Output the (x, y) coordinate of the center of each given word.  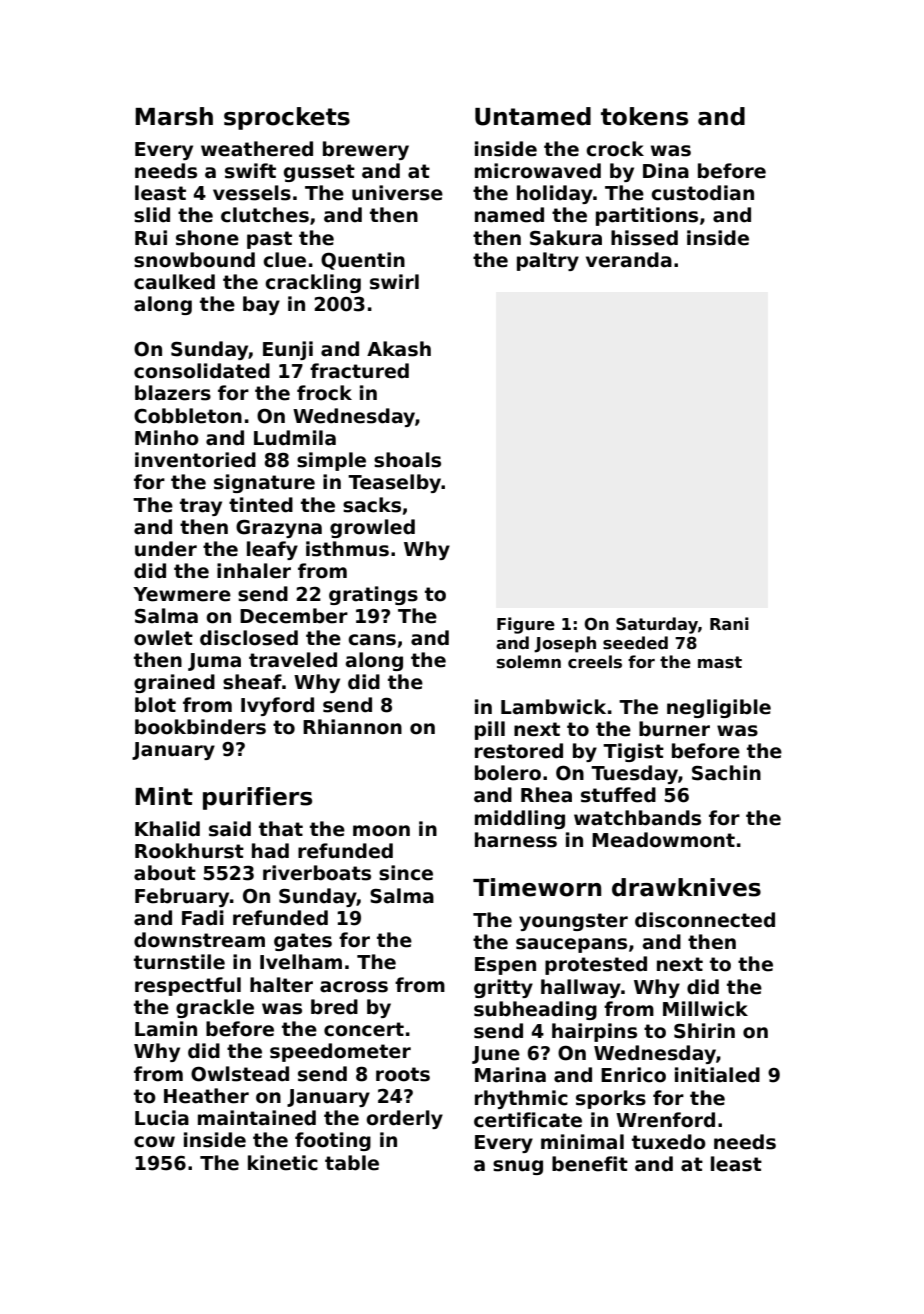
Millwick (705, 1009)
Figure (526, 625)
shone (207, 238)
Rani (729, 623)
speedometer (340, 1052)
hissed (644, 238)
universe (397, 193)
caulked (174, 282)
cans (372, 640)
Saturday (657, 625)
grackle (215, 1008)
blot (155, 705)
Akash (399, 349)
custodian (702, 193)
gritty (503, 988)
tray (201, 507)
